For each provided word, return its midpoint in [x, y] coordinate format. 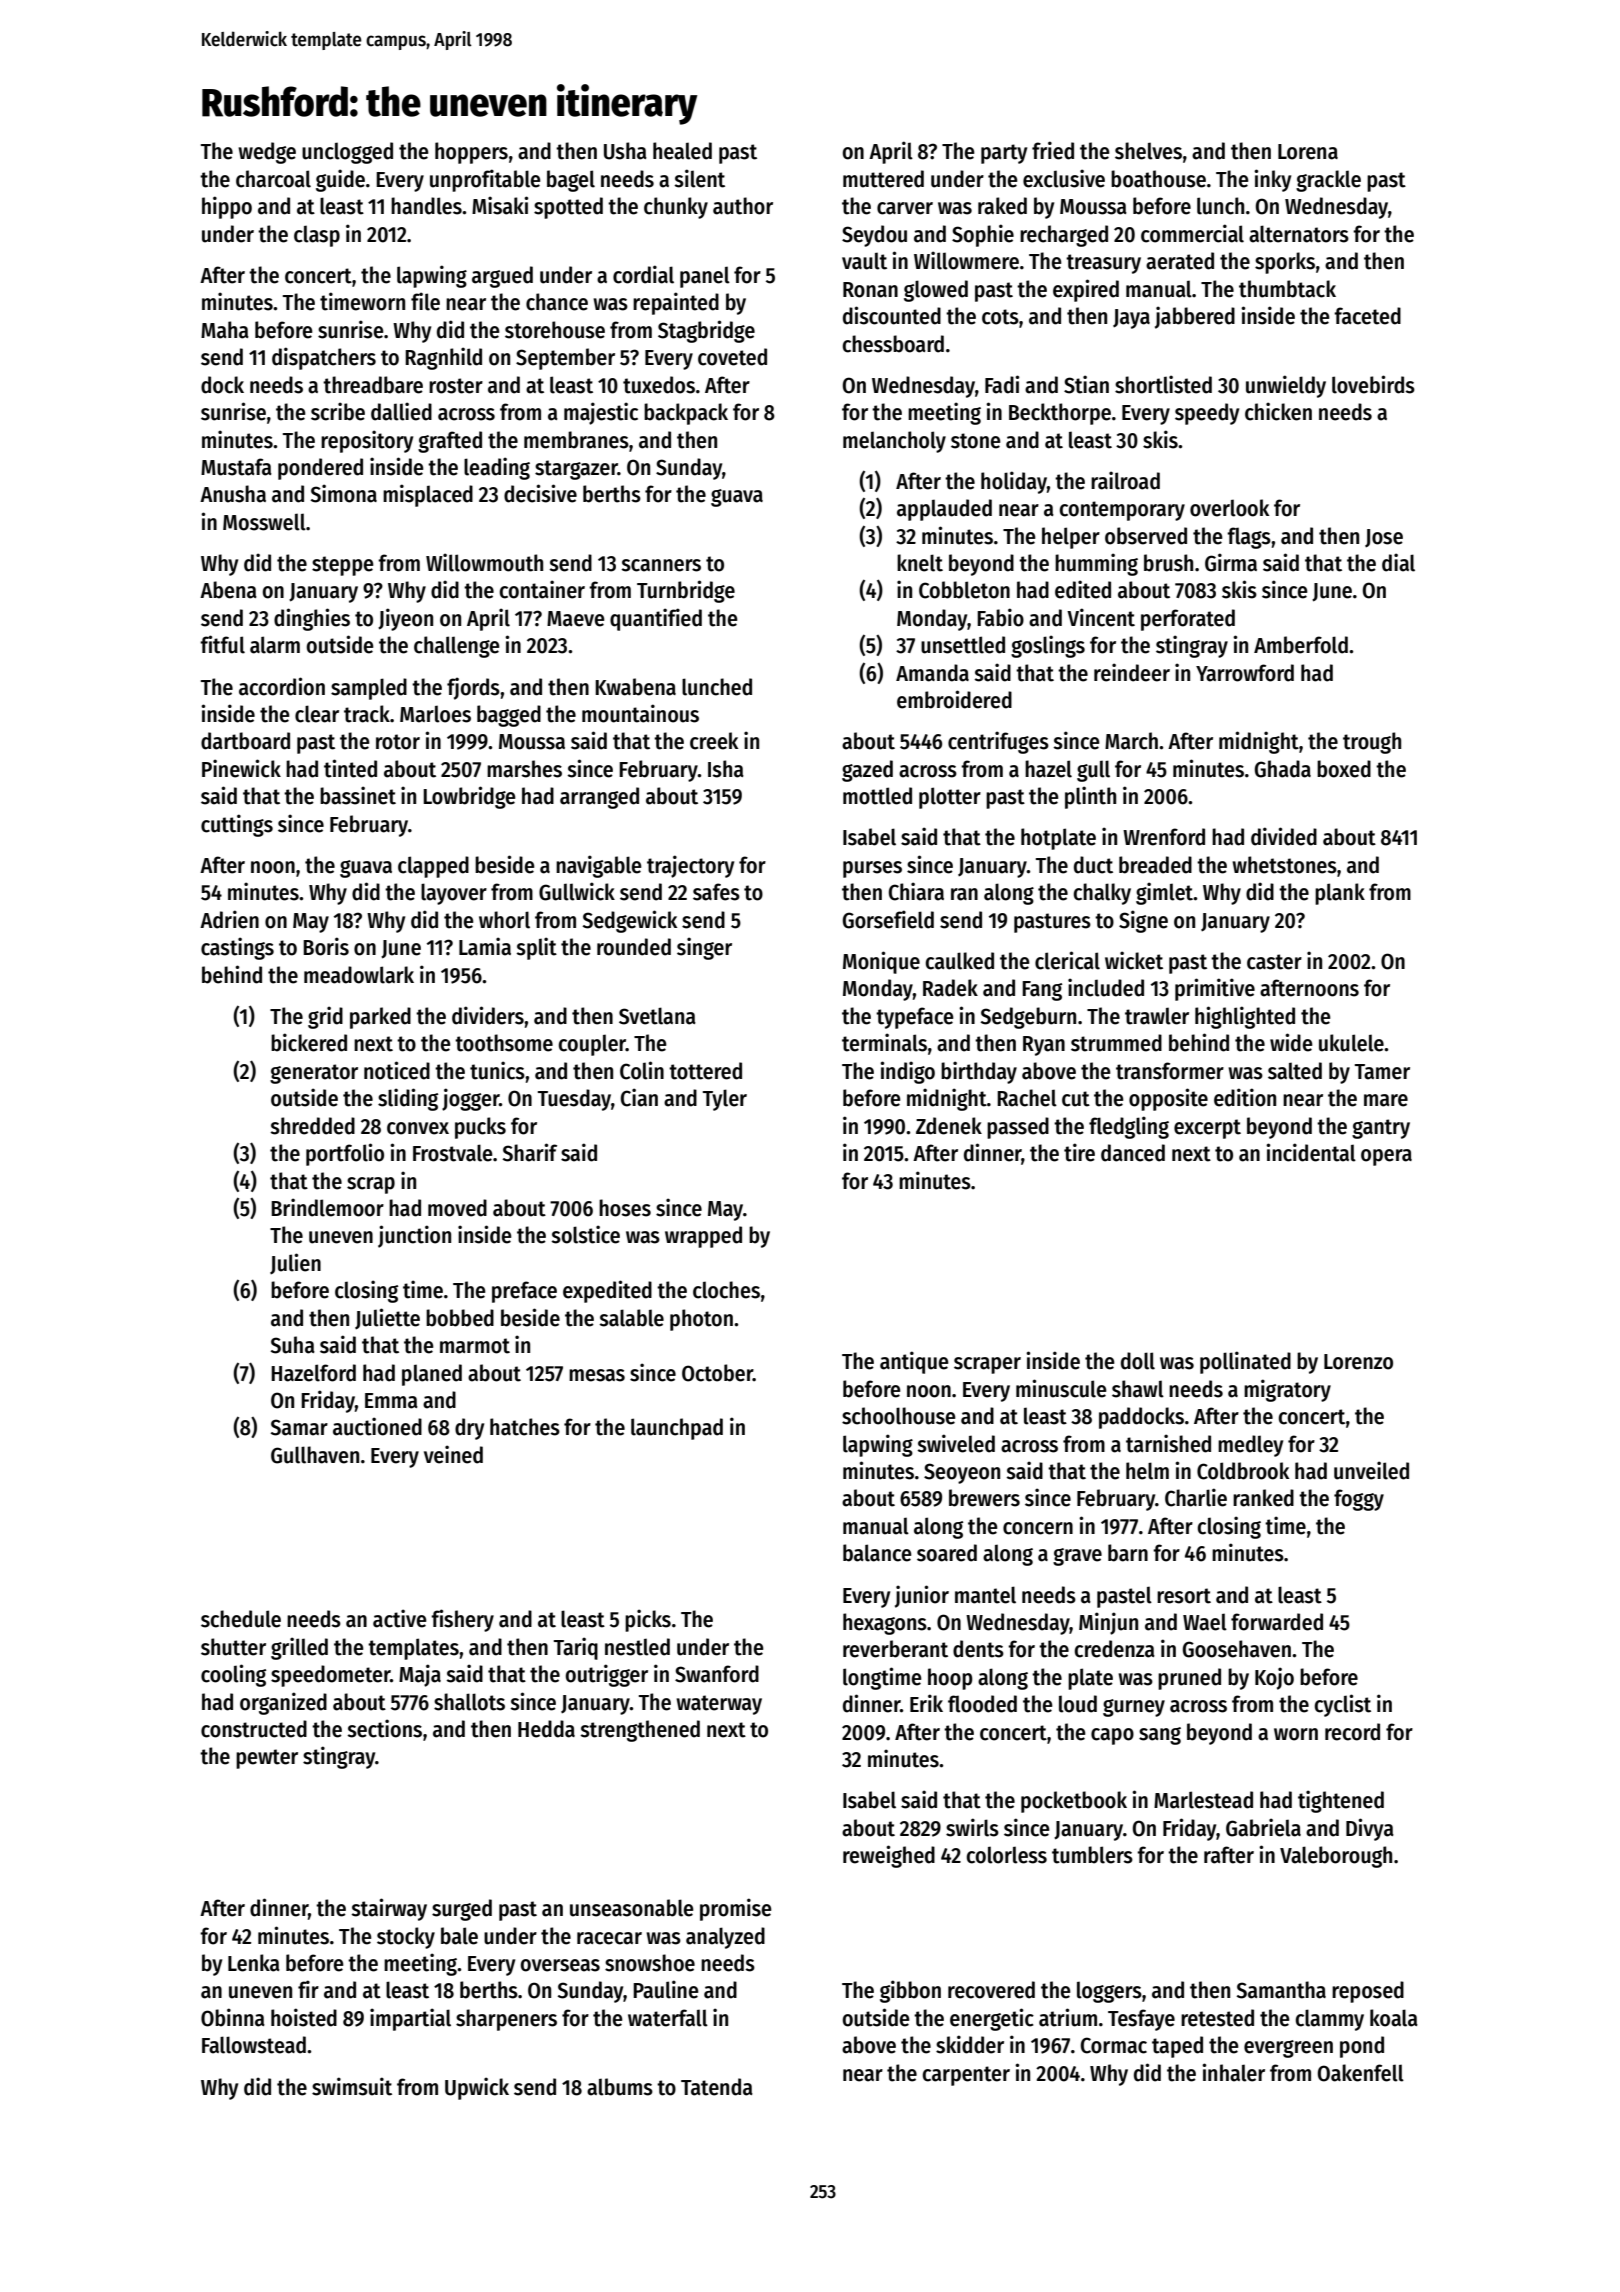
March [1131, 741]
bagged [509, 716]
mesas [597, 1375]
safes [716, 892]
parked [380, 1018]
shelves [1148, 151]
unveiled [1371, 1470]
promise [736, 1909]
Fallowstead [254, 2045]
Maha [225, 330]
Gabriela [1263, 1827]
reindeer [1132, 672]
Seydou [874, 236]
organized [283, 1703]
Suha [292, 1345]
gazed [867, 771]
